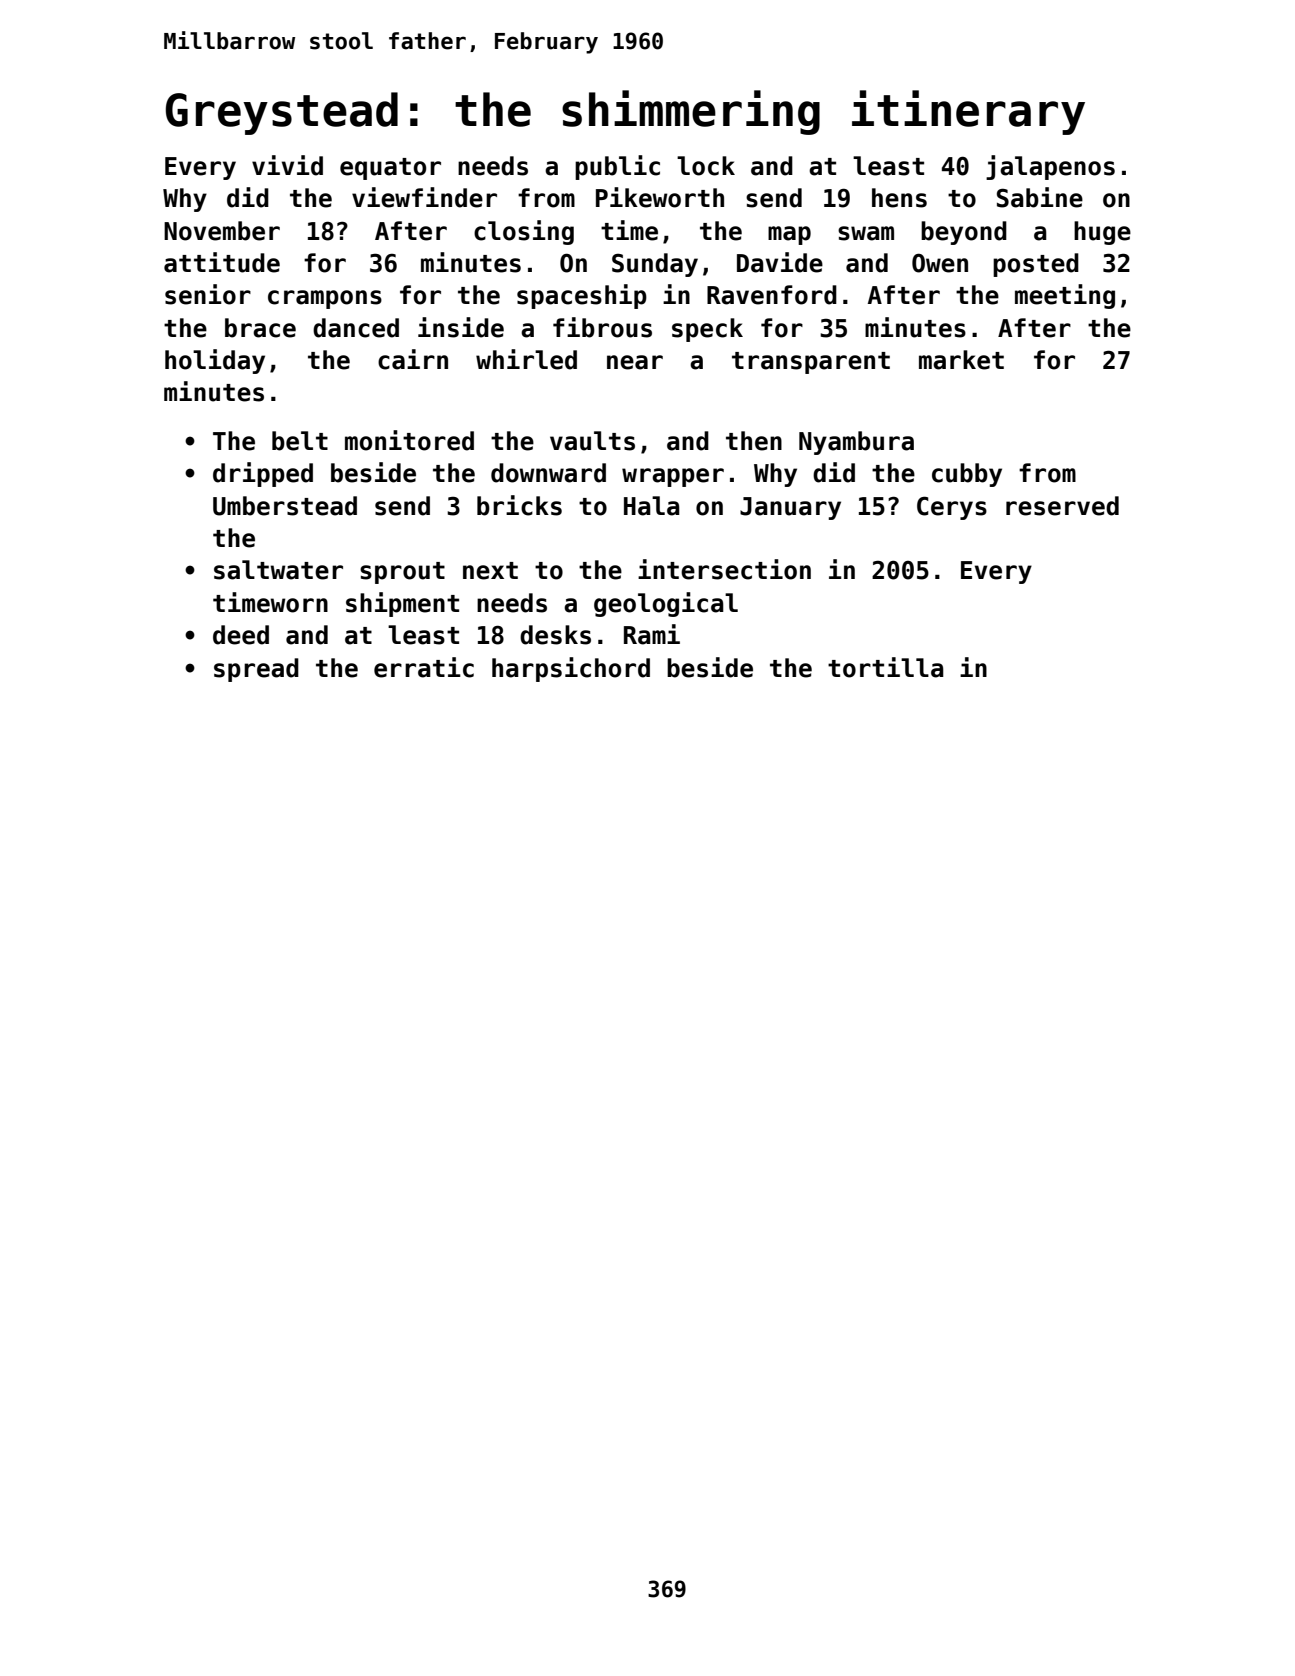 The image size is (1295, 1676). Describe the element at coordinates (602, 327) in the image. I see `fibrous` at that location.
